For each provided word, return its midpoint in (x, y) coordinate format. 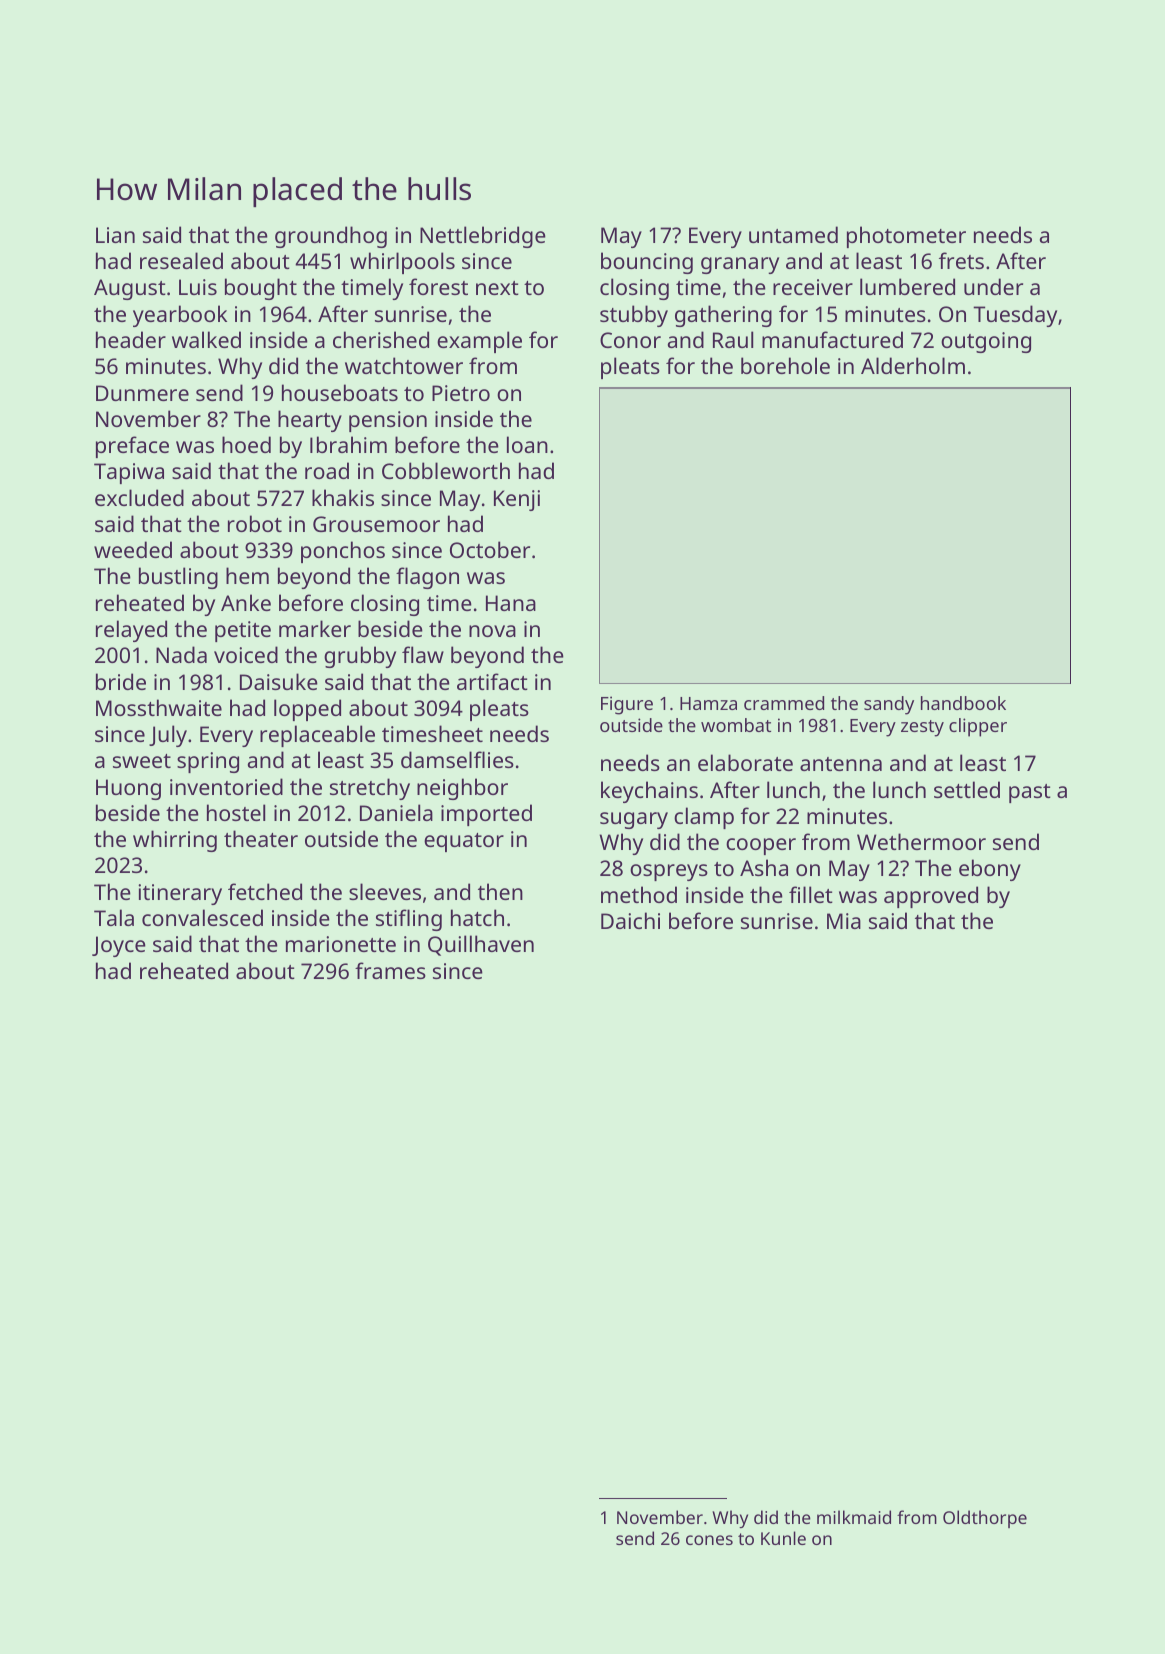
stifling (409, 920)
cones (709, 1540)
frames (390, 970)
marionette (341, 944)
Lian (115, 235)
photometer (906, 237)
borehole (785, 365)
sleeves (385, 891)
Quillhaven (481, 945)
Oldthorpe (985, 1519)
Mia (844, 921)
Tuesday (1015, 316)
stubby (634, 316)
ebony (990, 870)
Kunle (783, 1538)
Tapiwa (129, 473)
